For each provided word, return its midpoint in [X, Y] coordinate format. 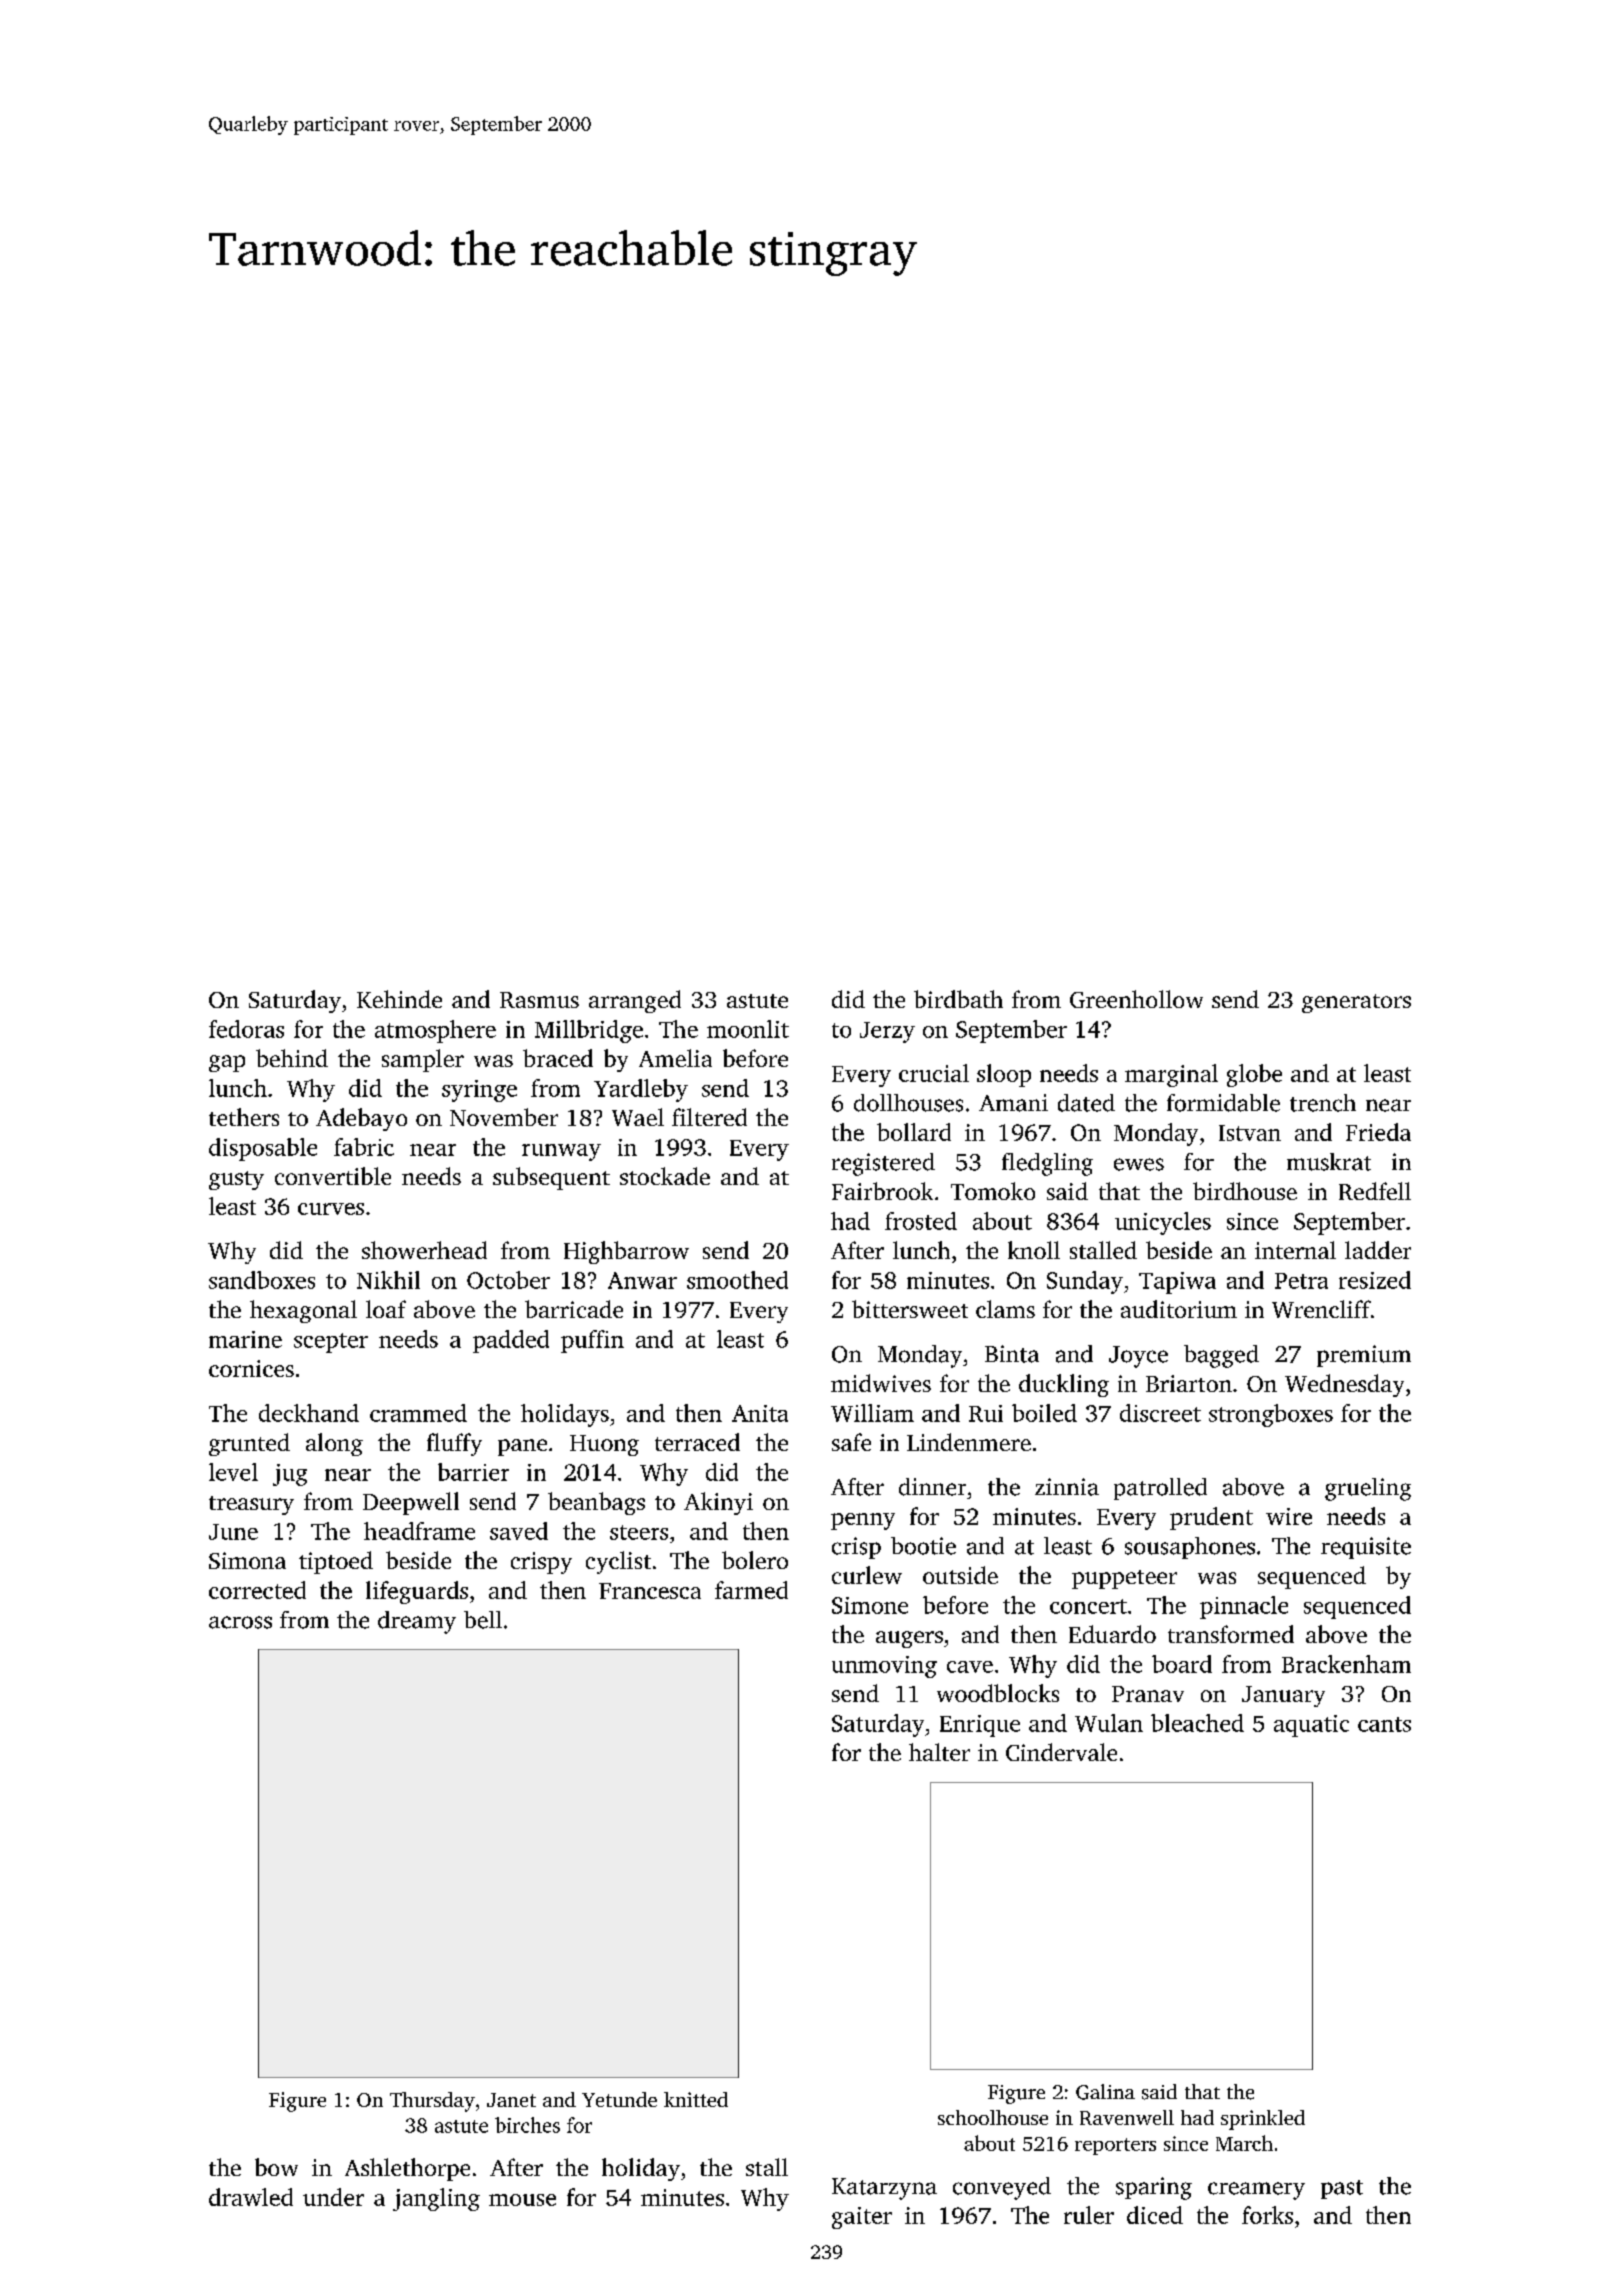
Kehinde [399, 999]
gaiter [862, 2218]
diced [1155, 2215]
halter [939, 1752]
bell [483, 1620]
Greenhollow [1136, 999]
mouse [522, 2200]
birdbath [958, 999]
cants [1384, 1724]
